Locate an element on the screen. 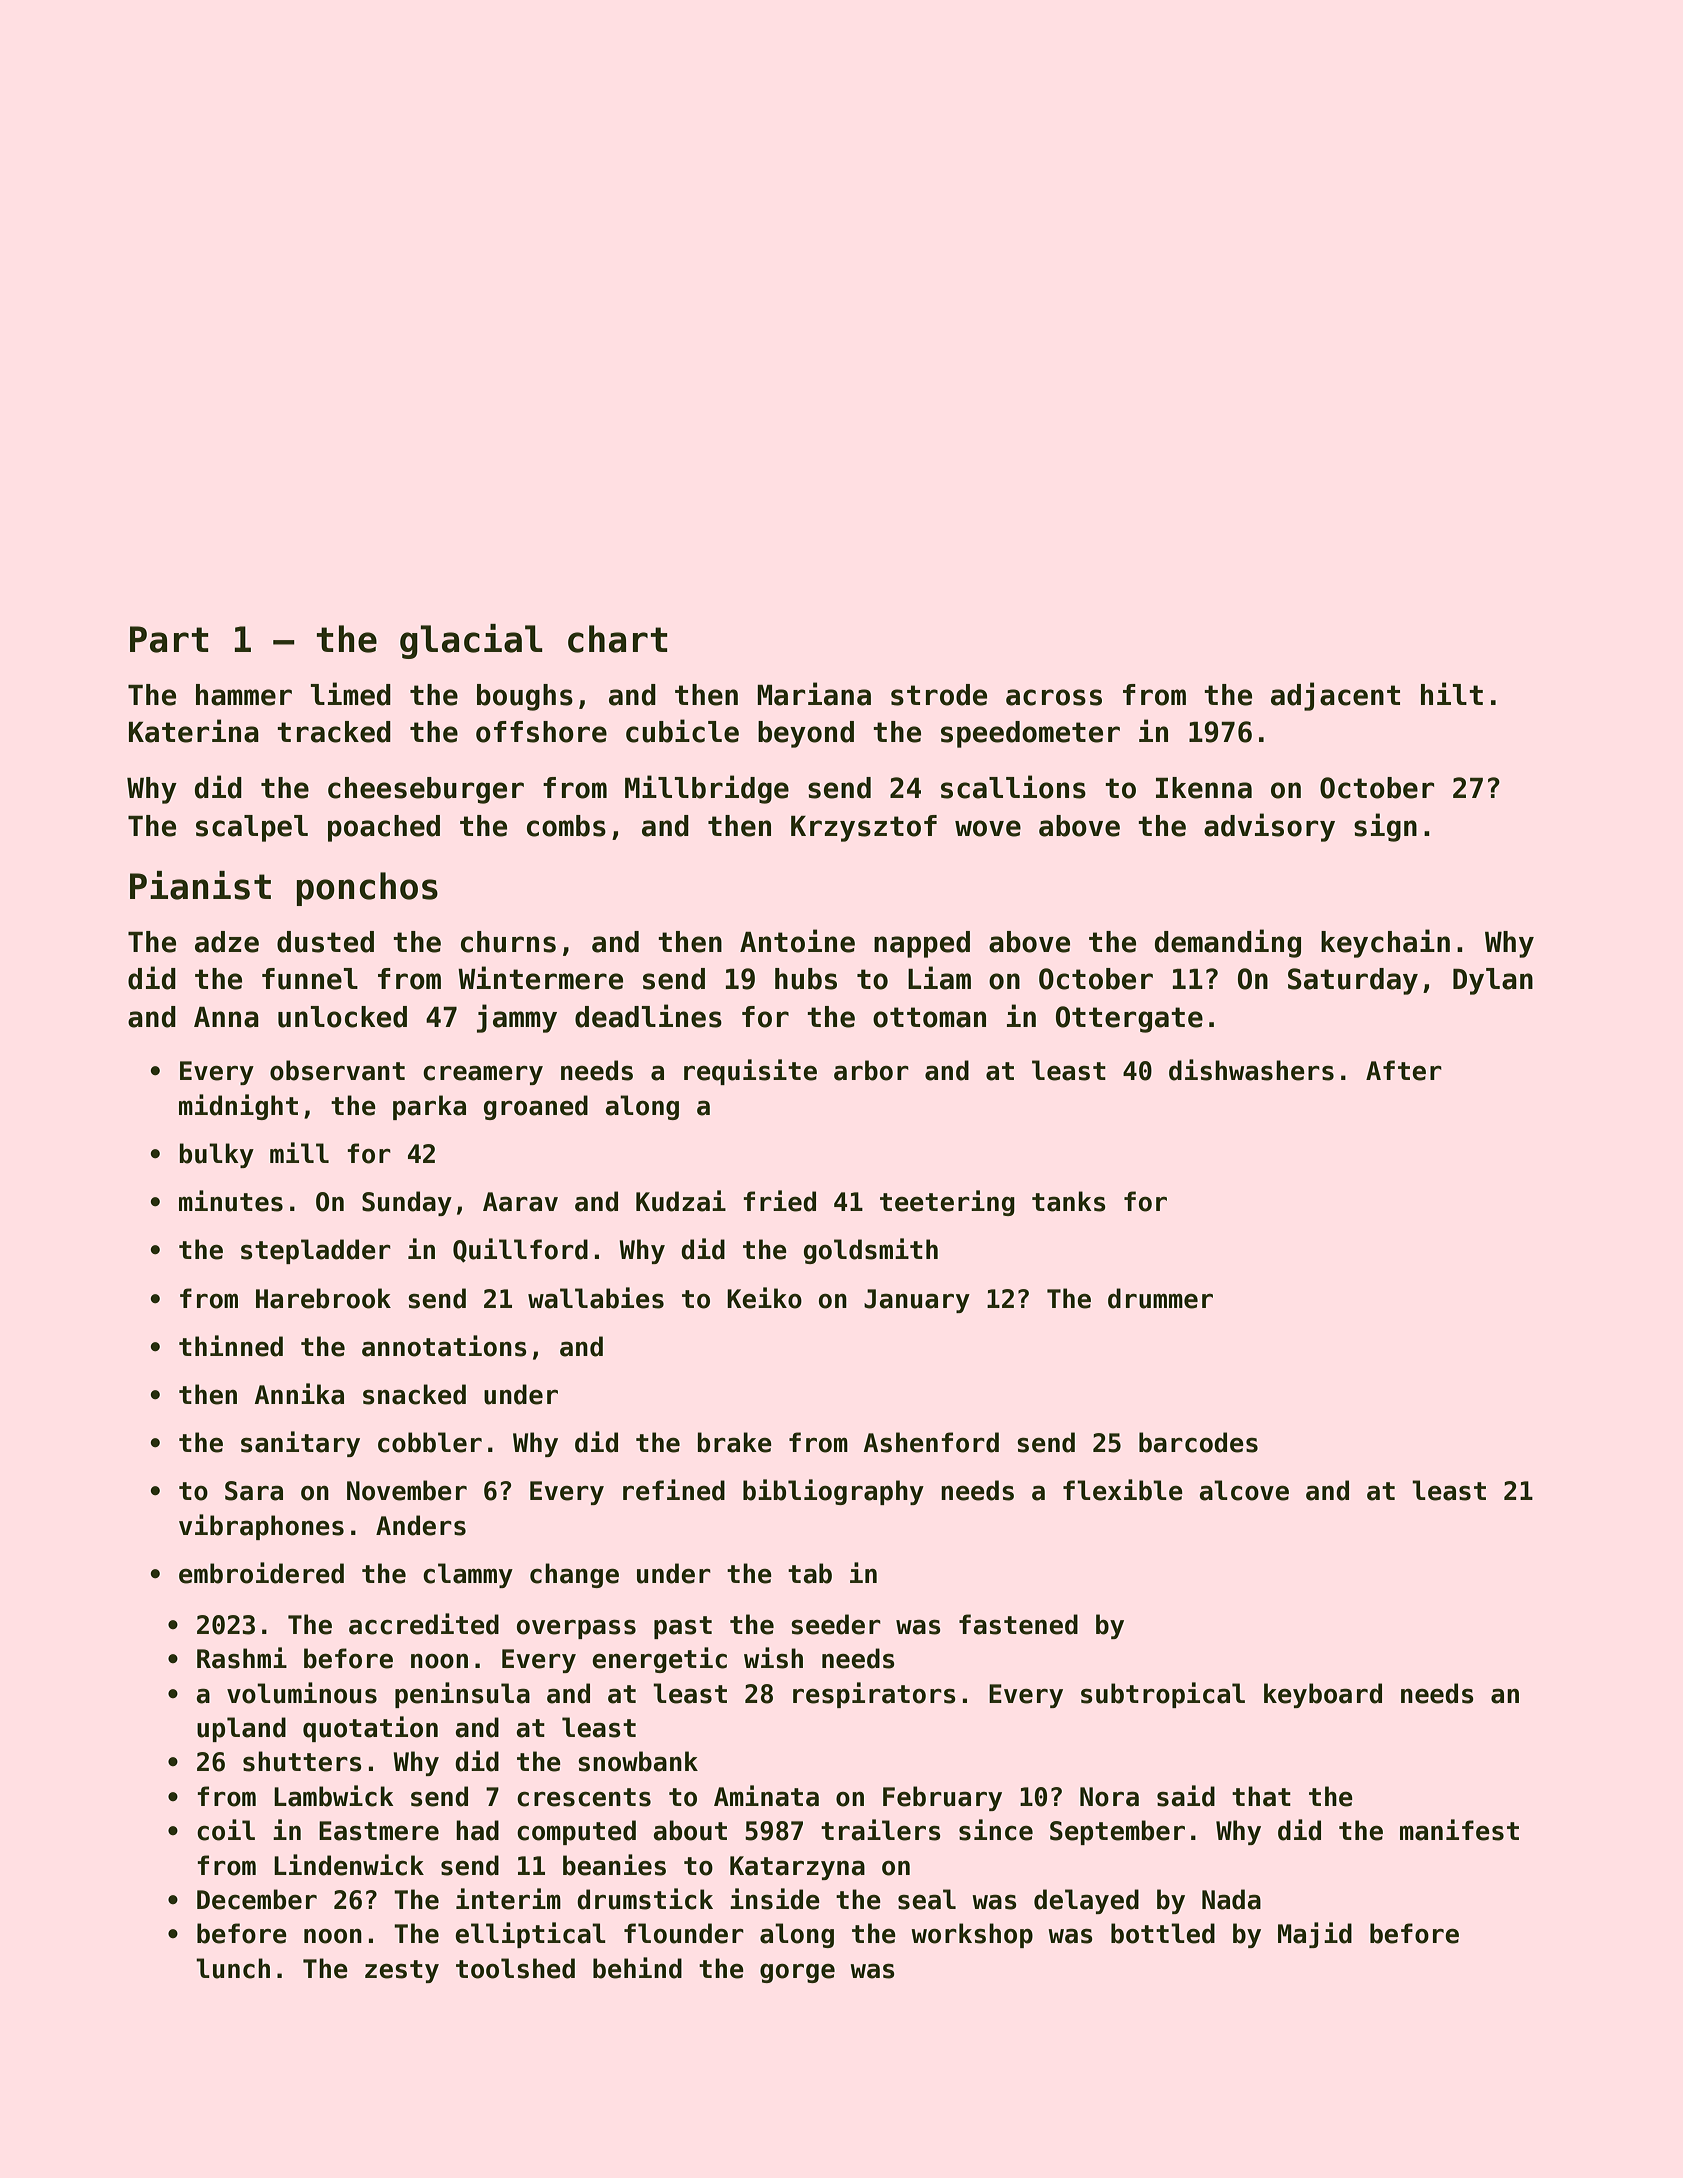 The height and width of the screenshot is (2178, 1683). drummer is located at coordinates (1160, 1298).
